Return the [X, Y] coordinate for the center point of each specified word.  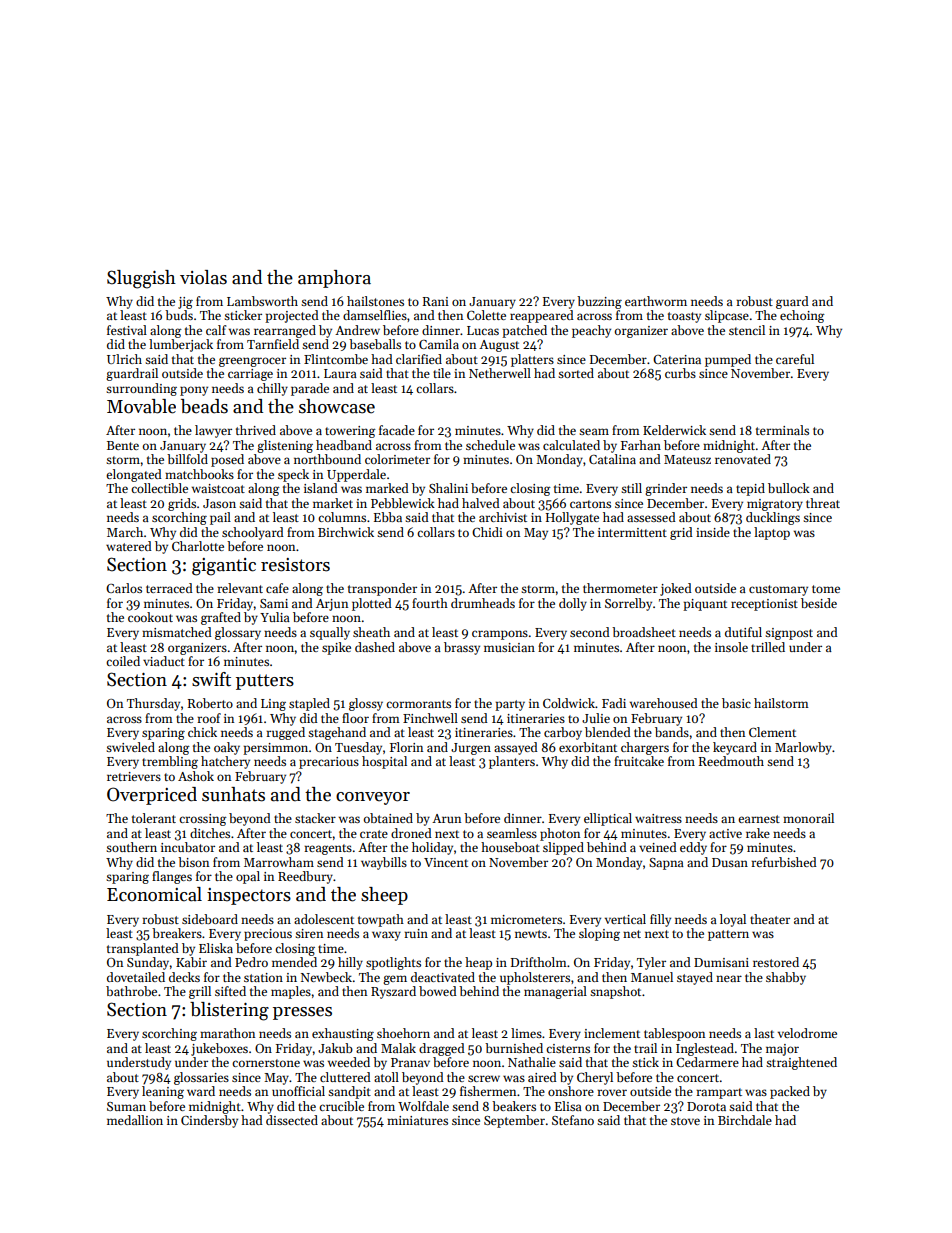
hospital [384, 762]
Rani [436, 301]
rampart [719, 1093]
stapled [309, 704]
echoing [802, 316]
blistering [229, 1011]
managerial [555, 992]
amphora [334, 279]
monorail [808, 818]
